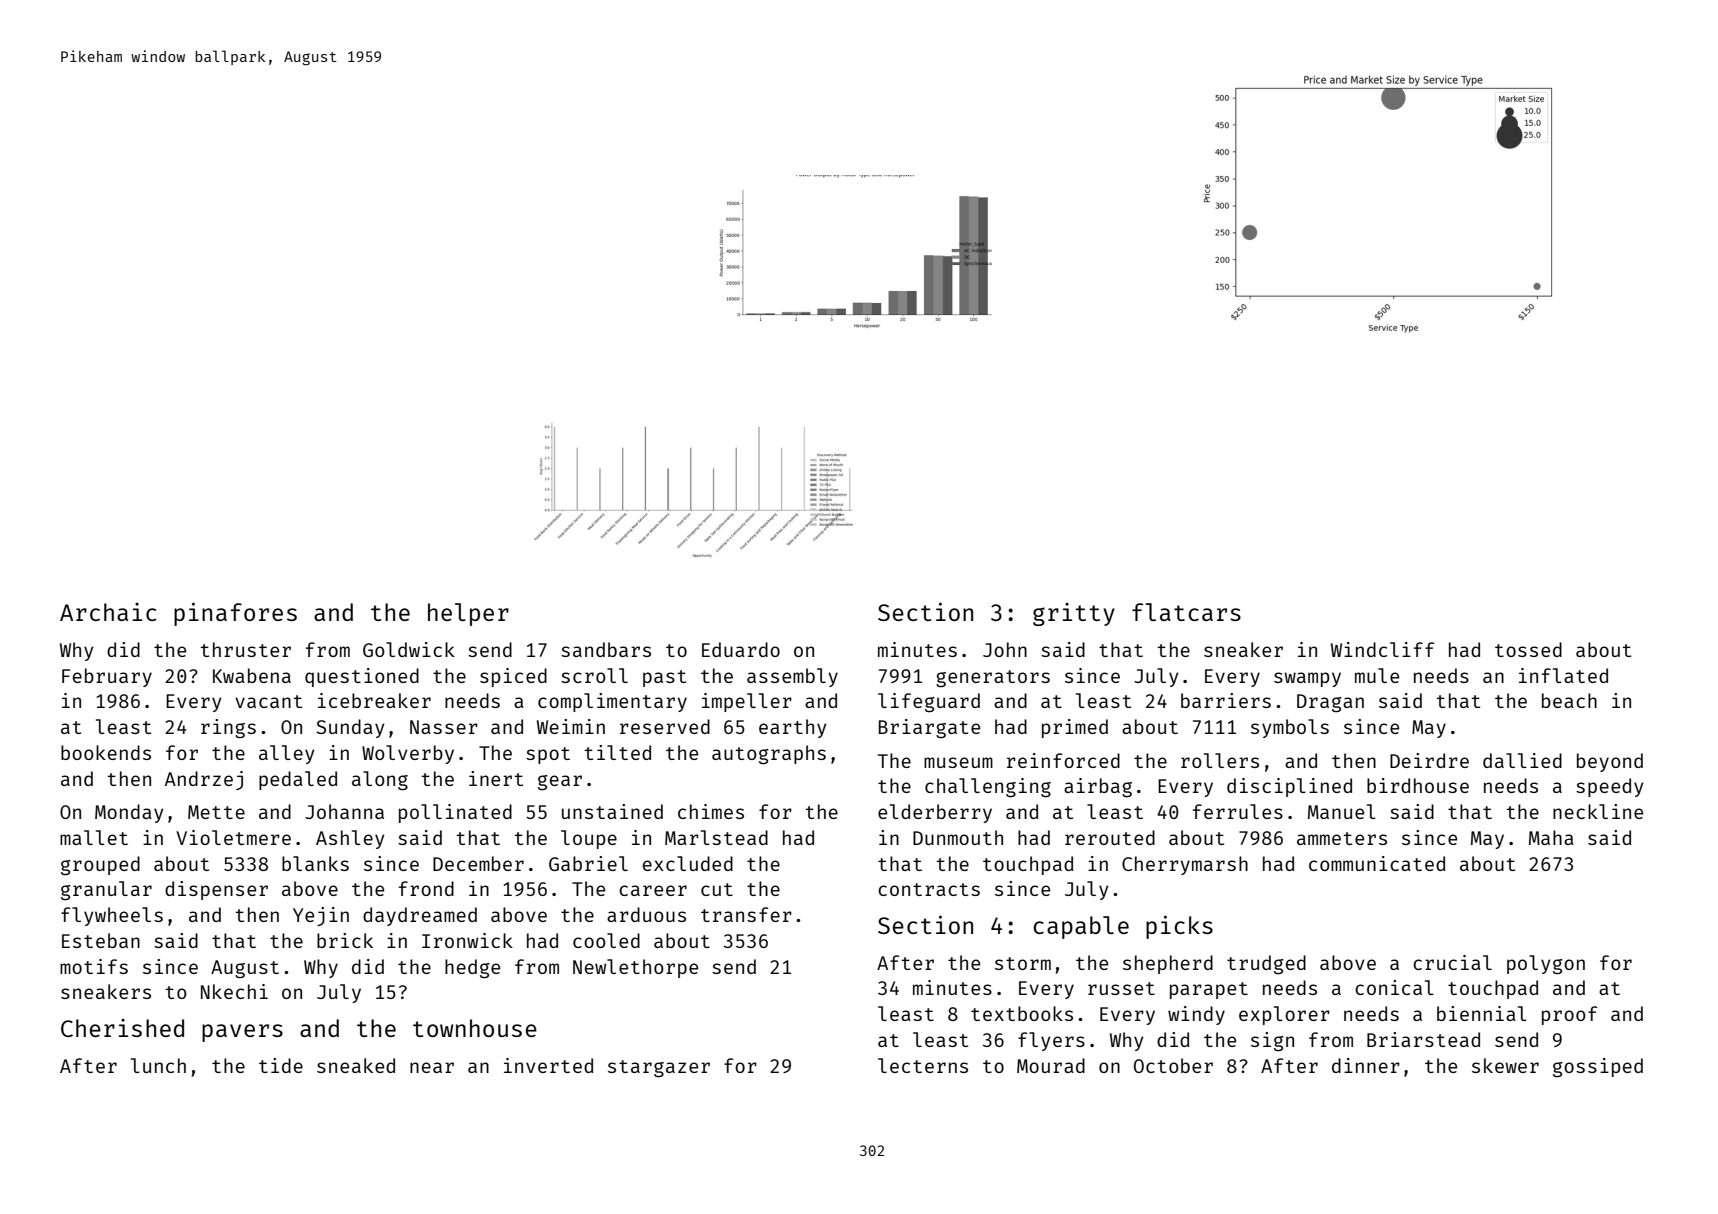 The height and width of the page is (1214, 1718). I want to click on Windcliff, so click(1382, 649).
